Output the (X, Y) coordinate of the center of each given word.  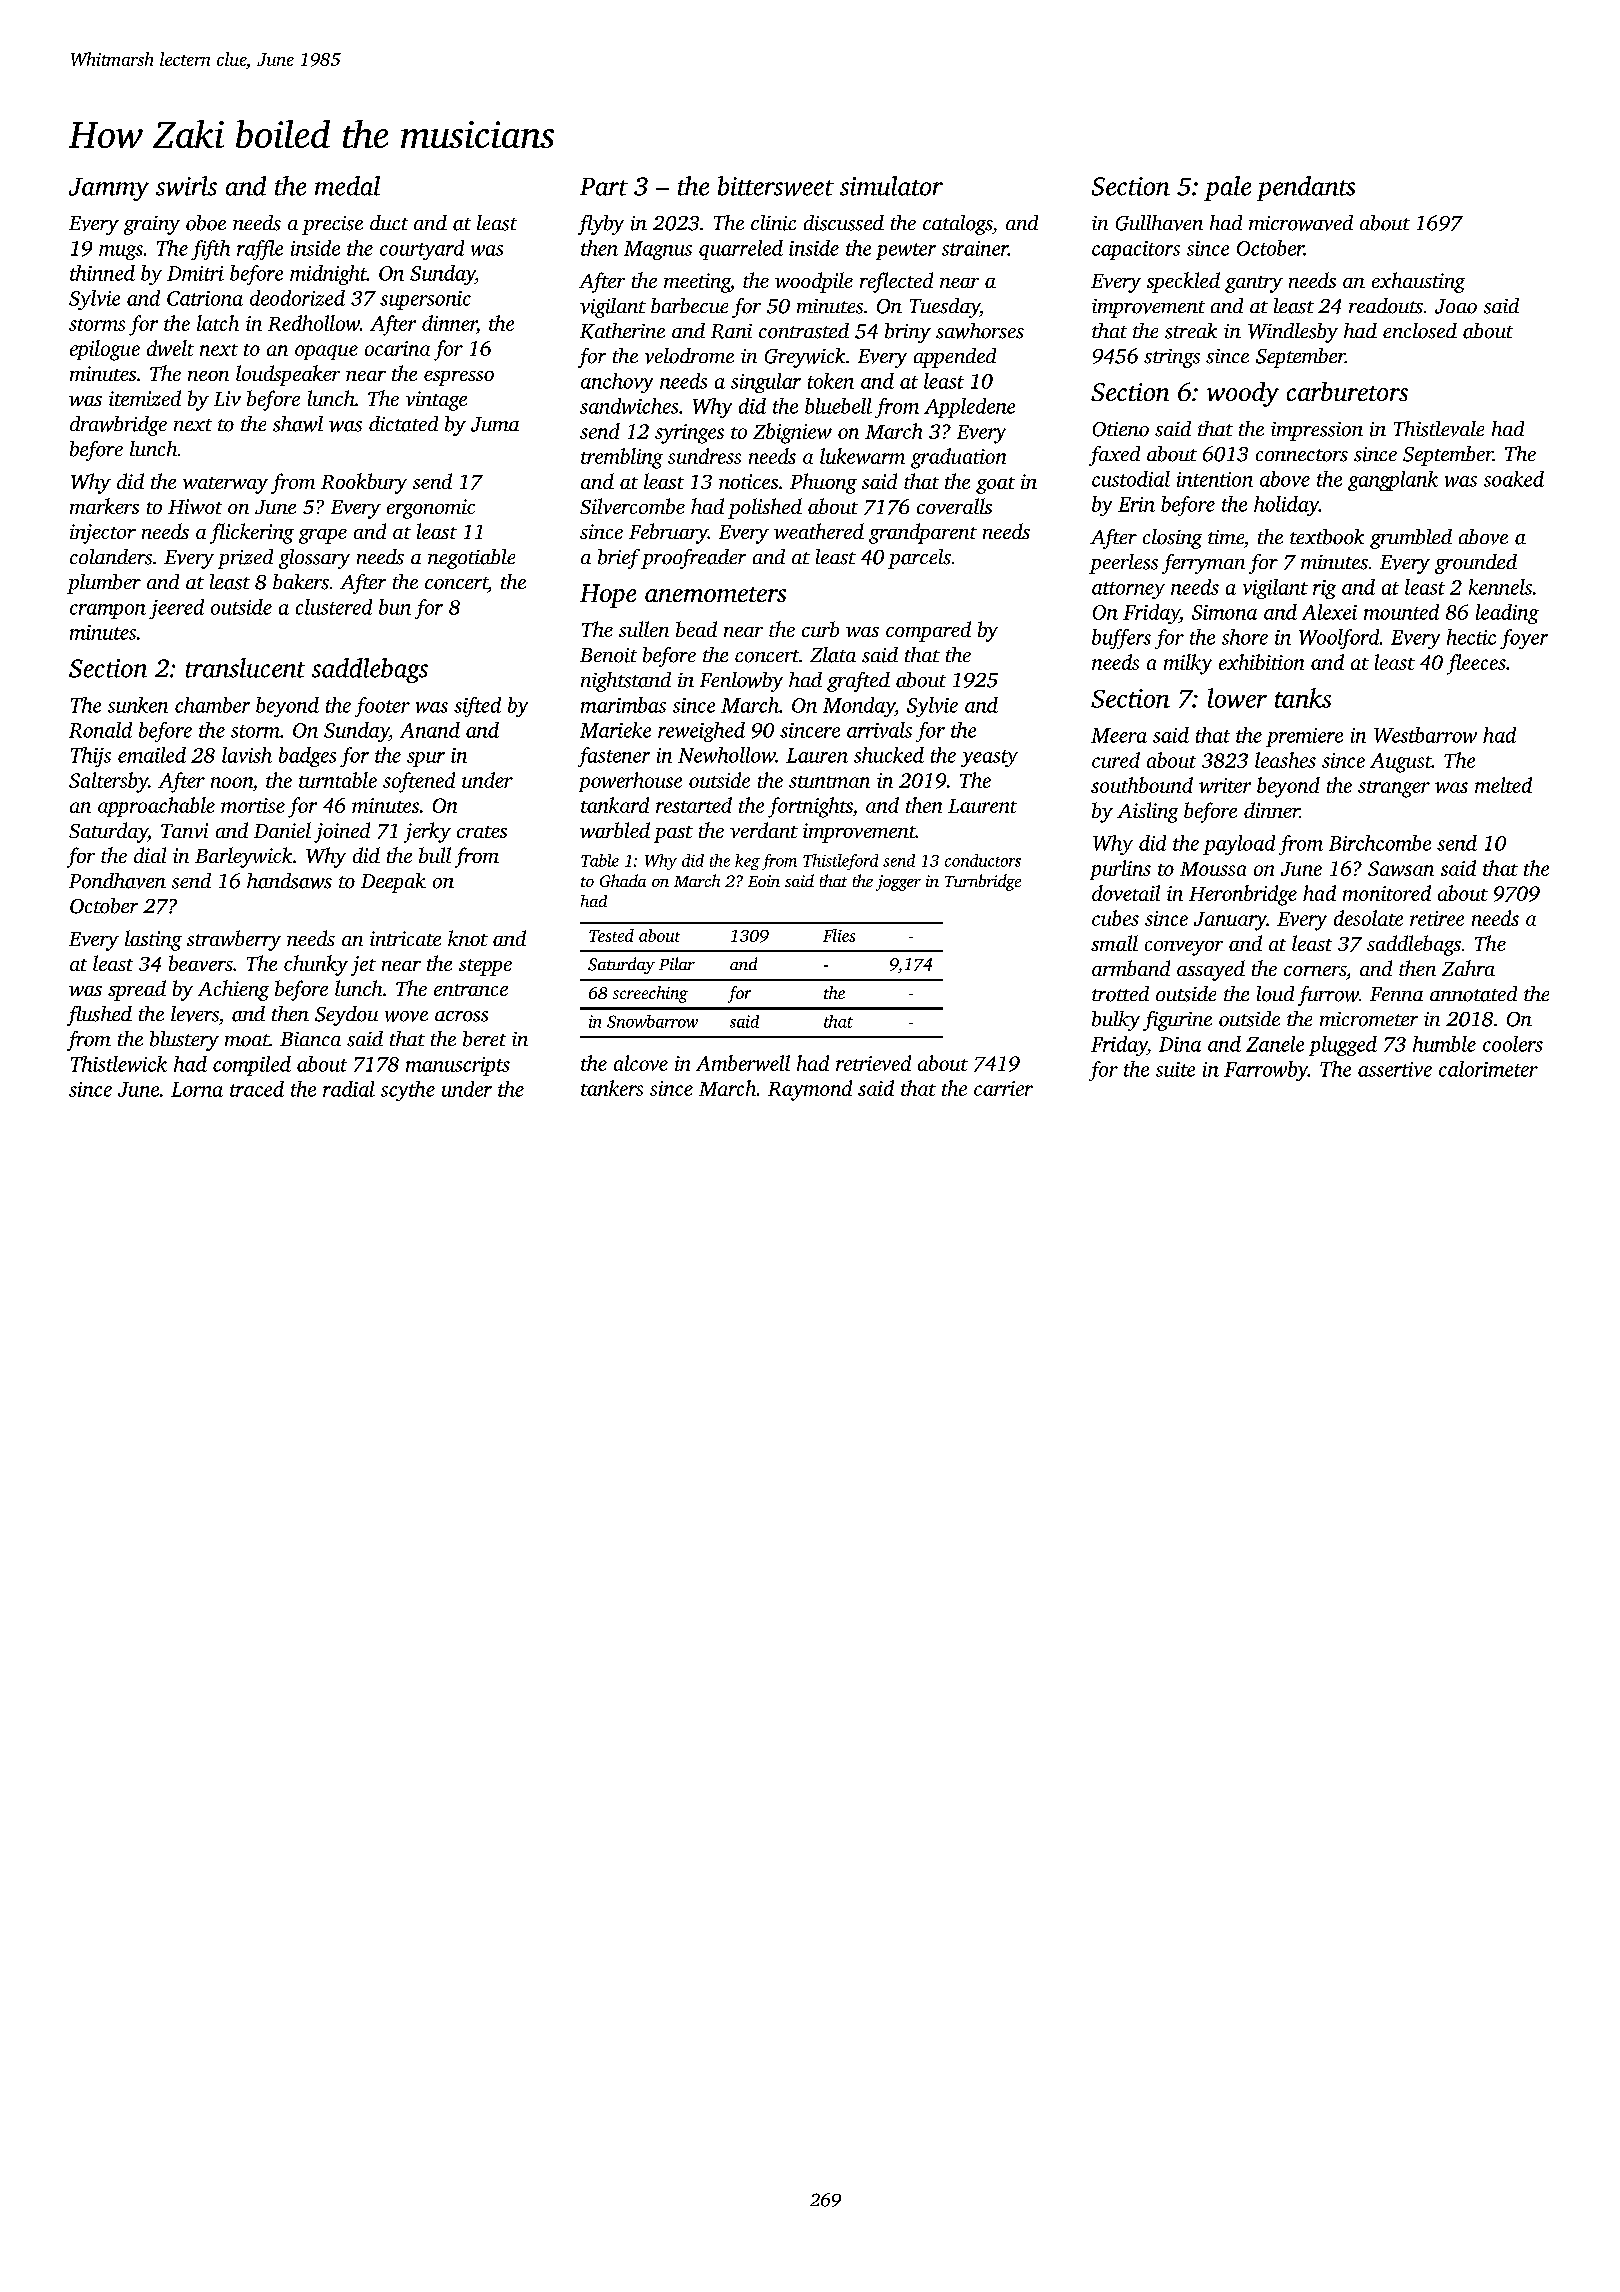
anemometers (715, 594)
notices (748, 481)
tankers (612, 1088)
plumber (104, 584)
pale (1227, 188)
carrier (1003, 1088)
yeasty (989, 758)
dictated (403, 424)
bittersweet (776, 186)
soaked (1514, 479)
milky (1188, 664)
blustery (184, 1041)
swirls (186, 186)
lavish (247, 755)
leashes (1285, 760)
